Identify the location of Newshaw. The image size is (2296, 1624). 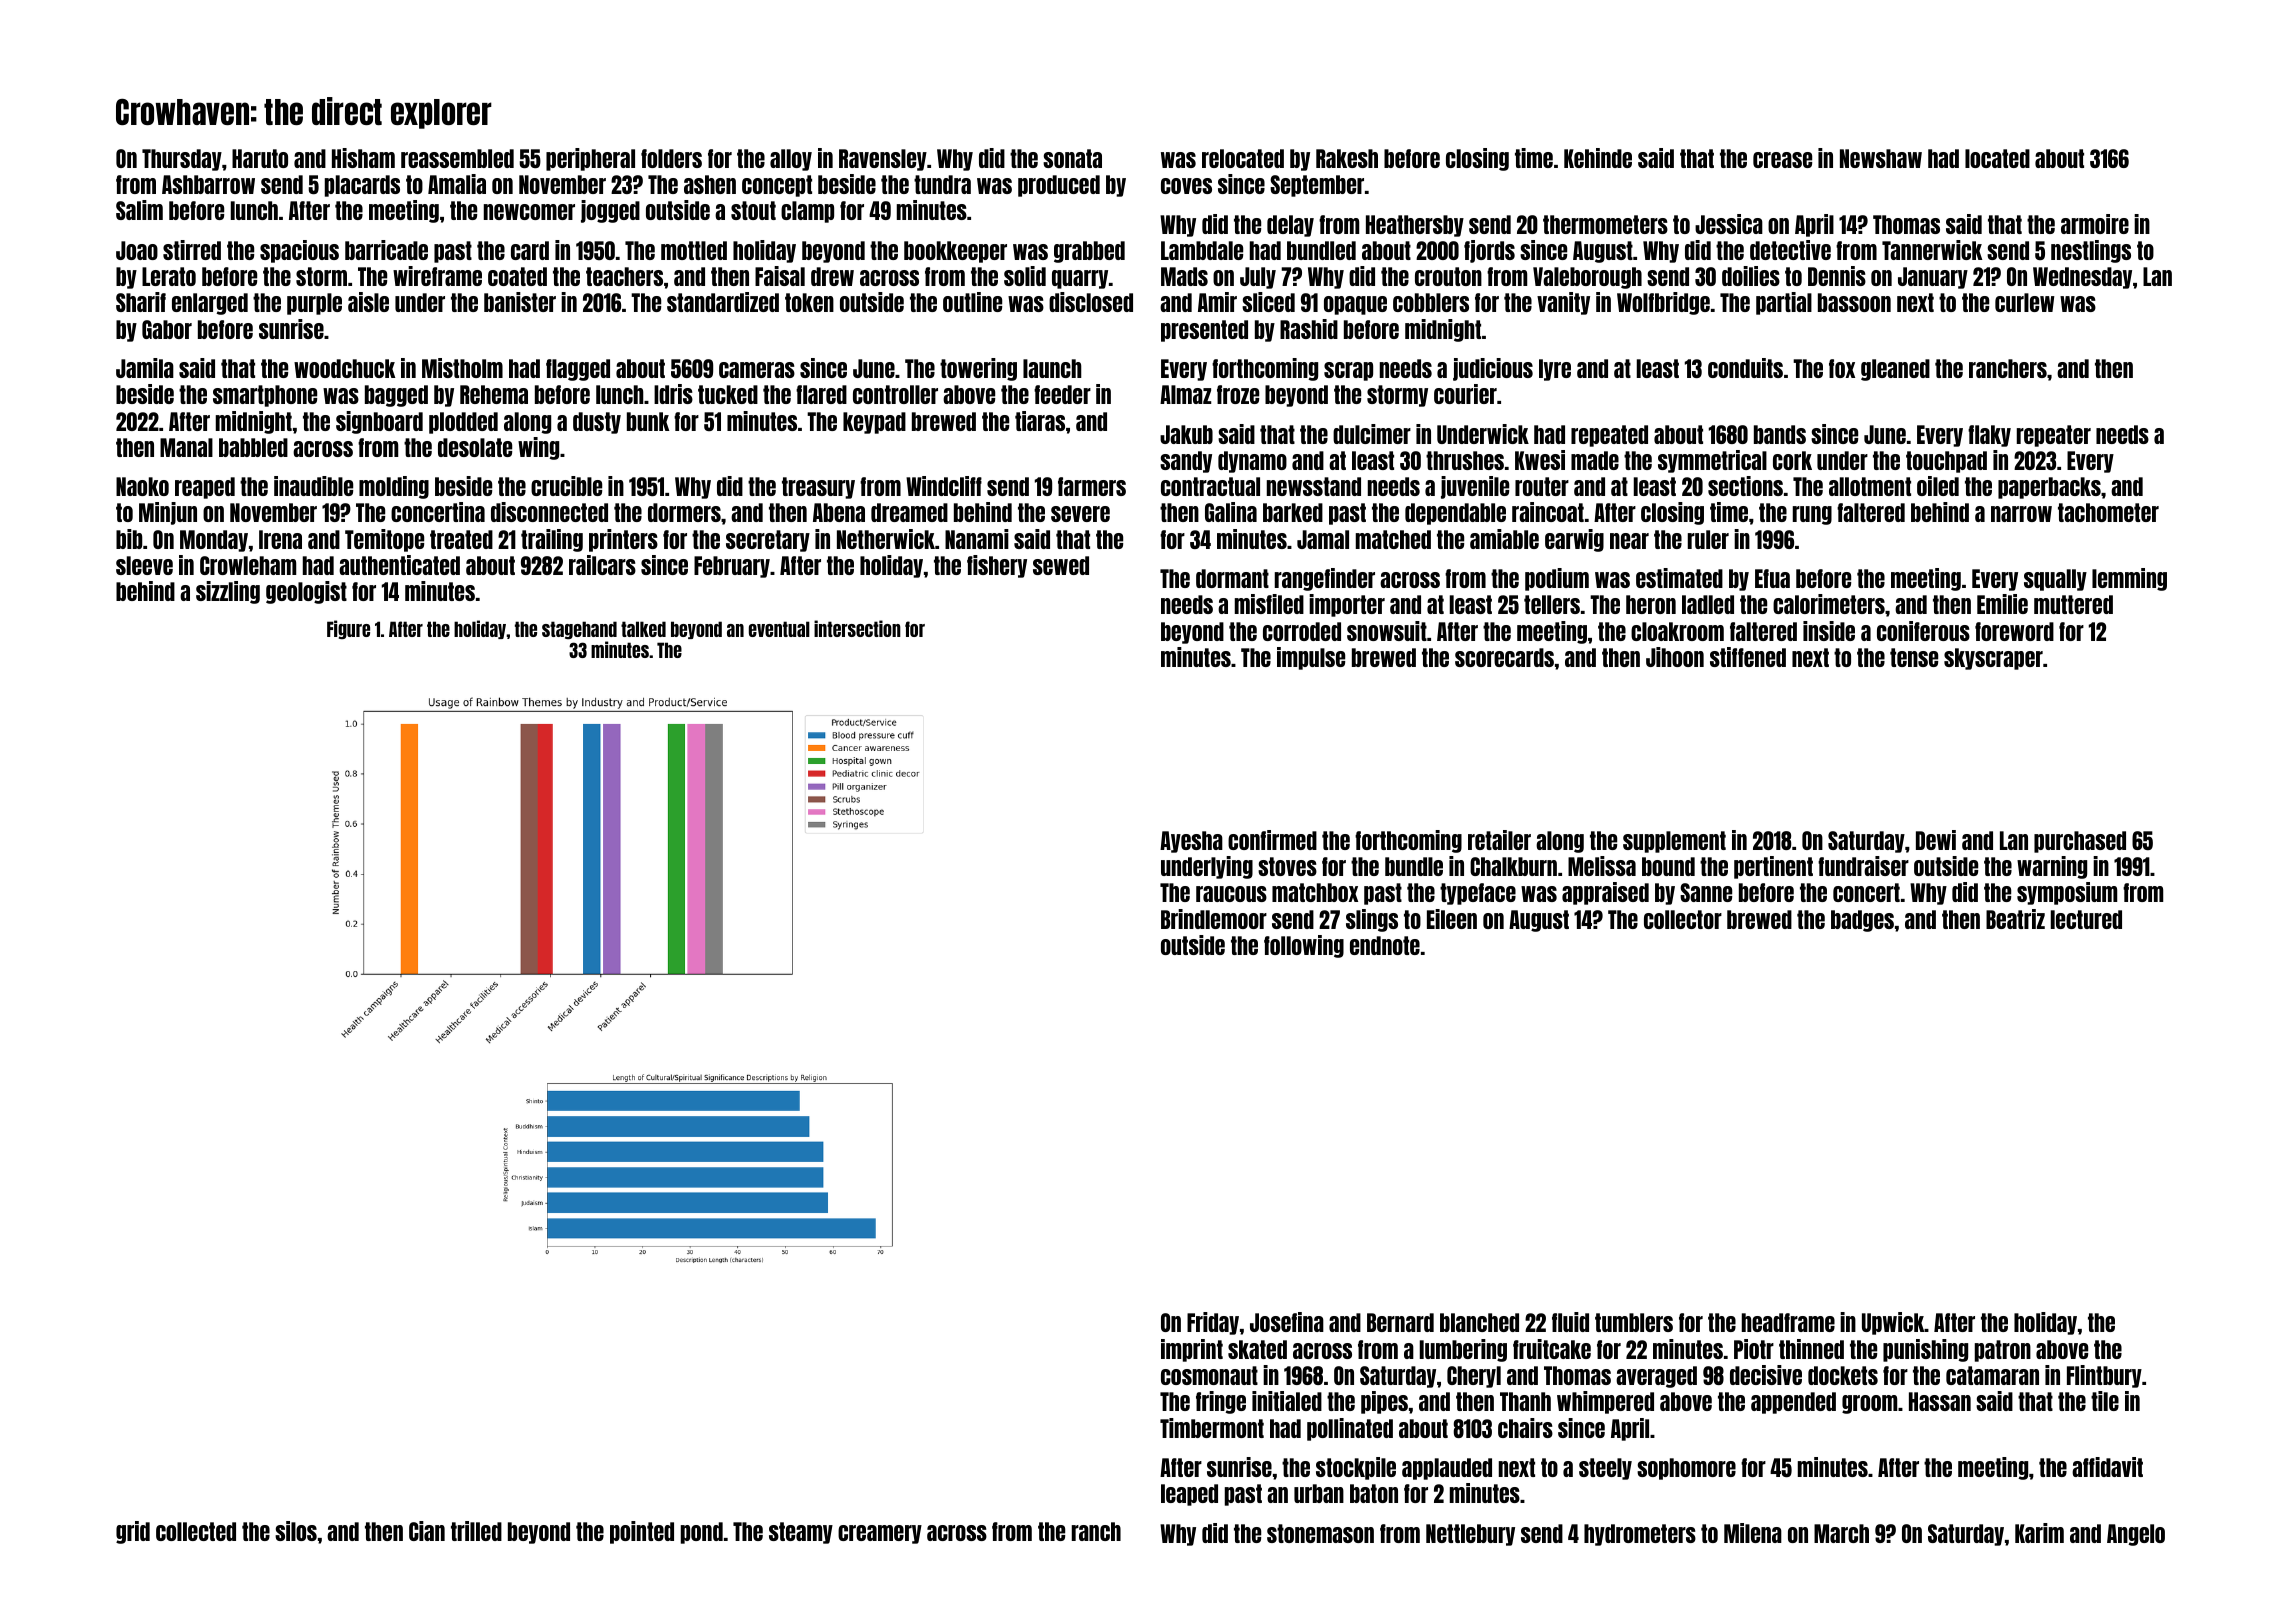
(1881, 158).
